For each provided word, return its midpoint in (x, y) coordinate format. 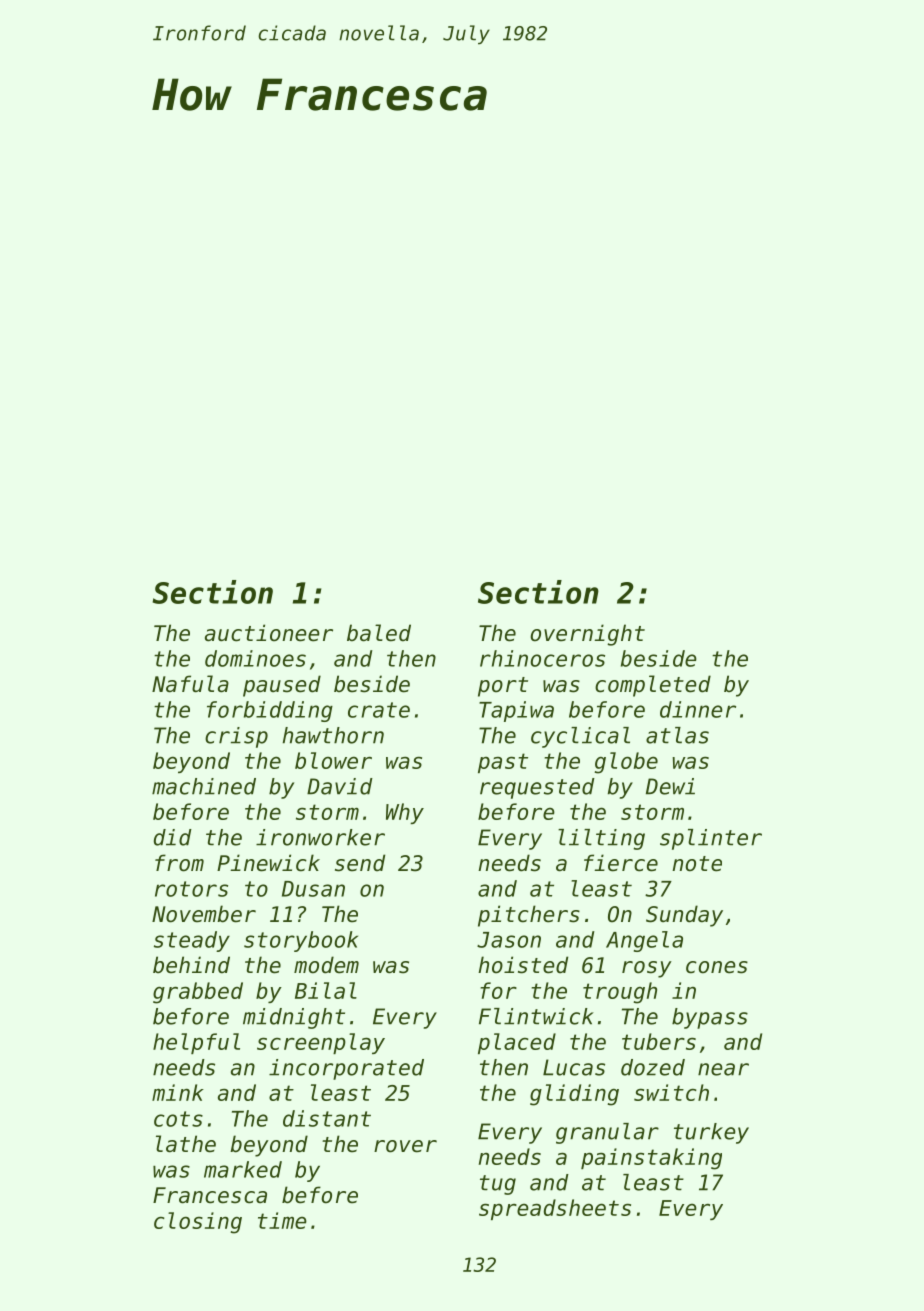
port (503, 687)
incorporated (346, 1069)
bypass (710, 1018)
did (173, 837)
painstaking (651, 1159)
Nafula (190, 684)
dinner (698, 709)
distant (327, 1118)
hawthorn (333, 735)
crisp (236, 737)
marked (243, 1169)
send (360, 863)
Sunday (684, 916)
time (282, 1220)
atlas (677, 735)
